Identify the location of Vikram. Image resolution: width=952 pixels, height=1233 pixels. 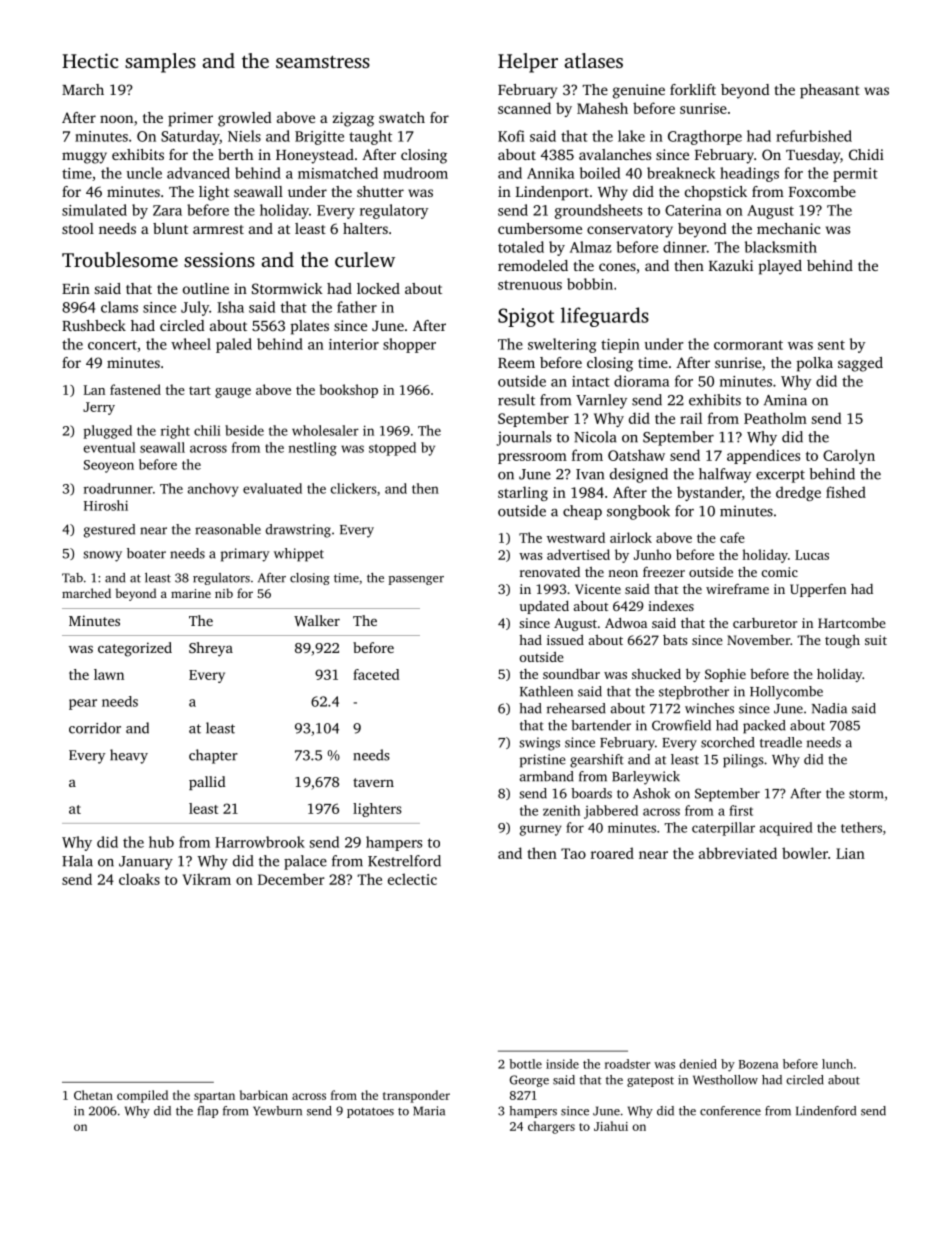
(206, 879).
